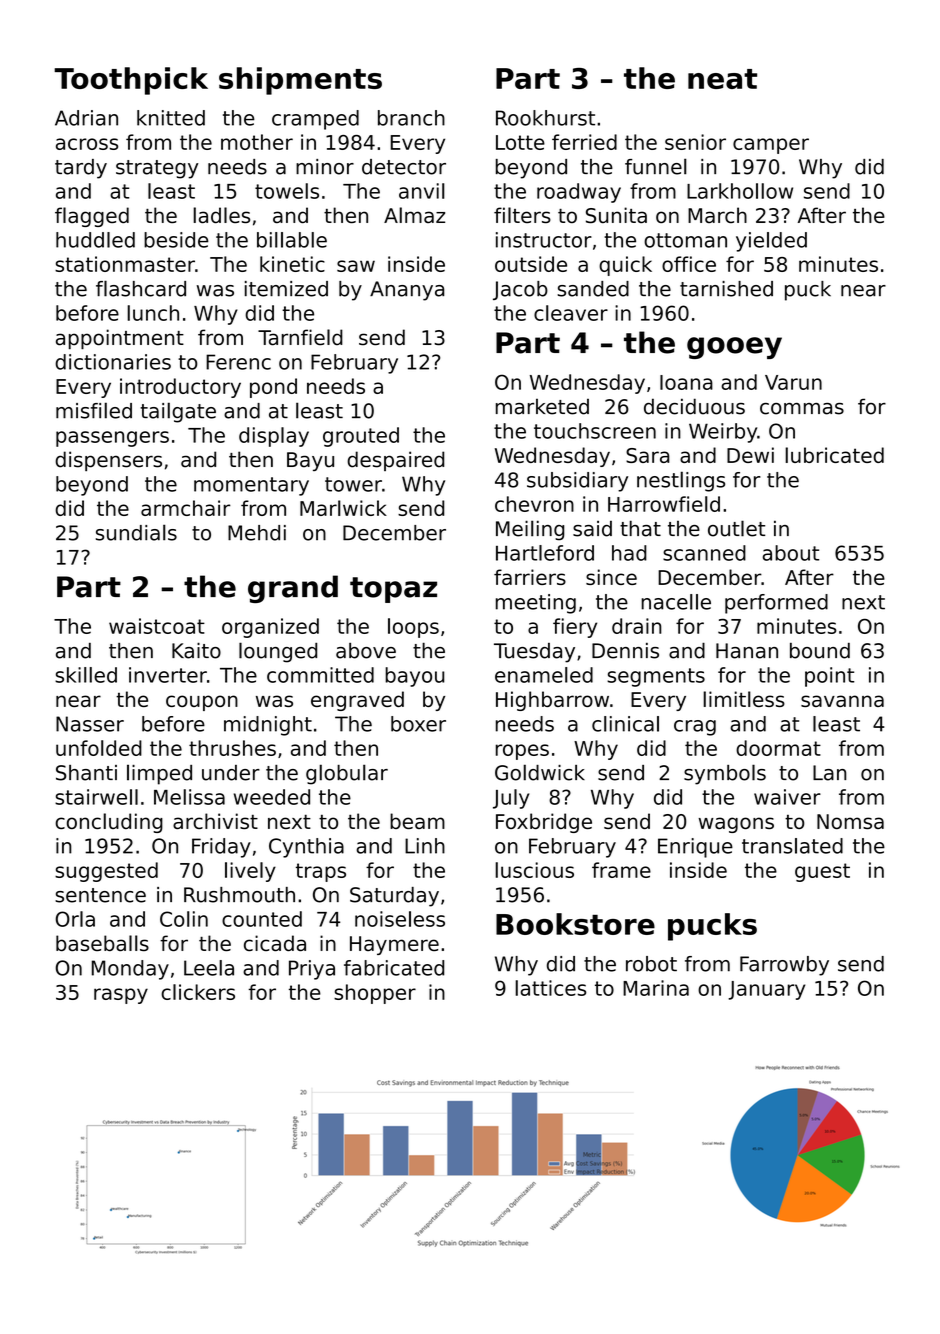 This document has width=940, height=1334. I want to click on camper, so click(771, 146).
